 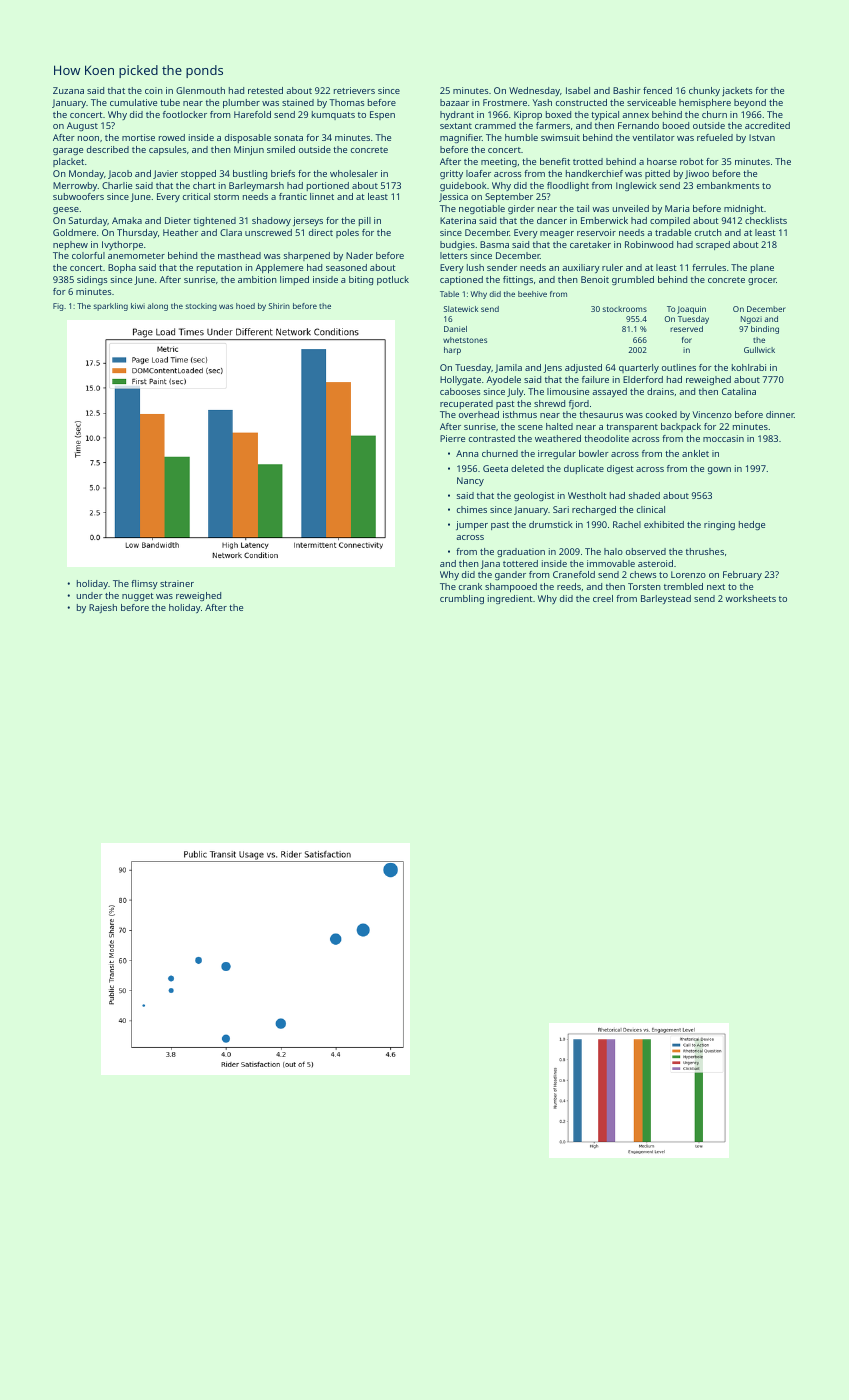 What do you see at coordinates (110, 307) in the screenshot?
I see `sparkling` at bounding box center [110, 307].
